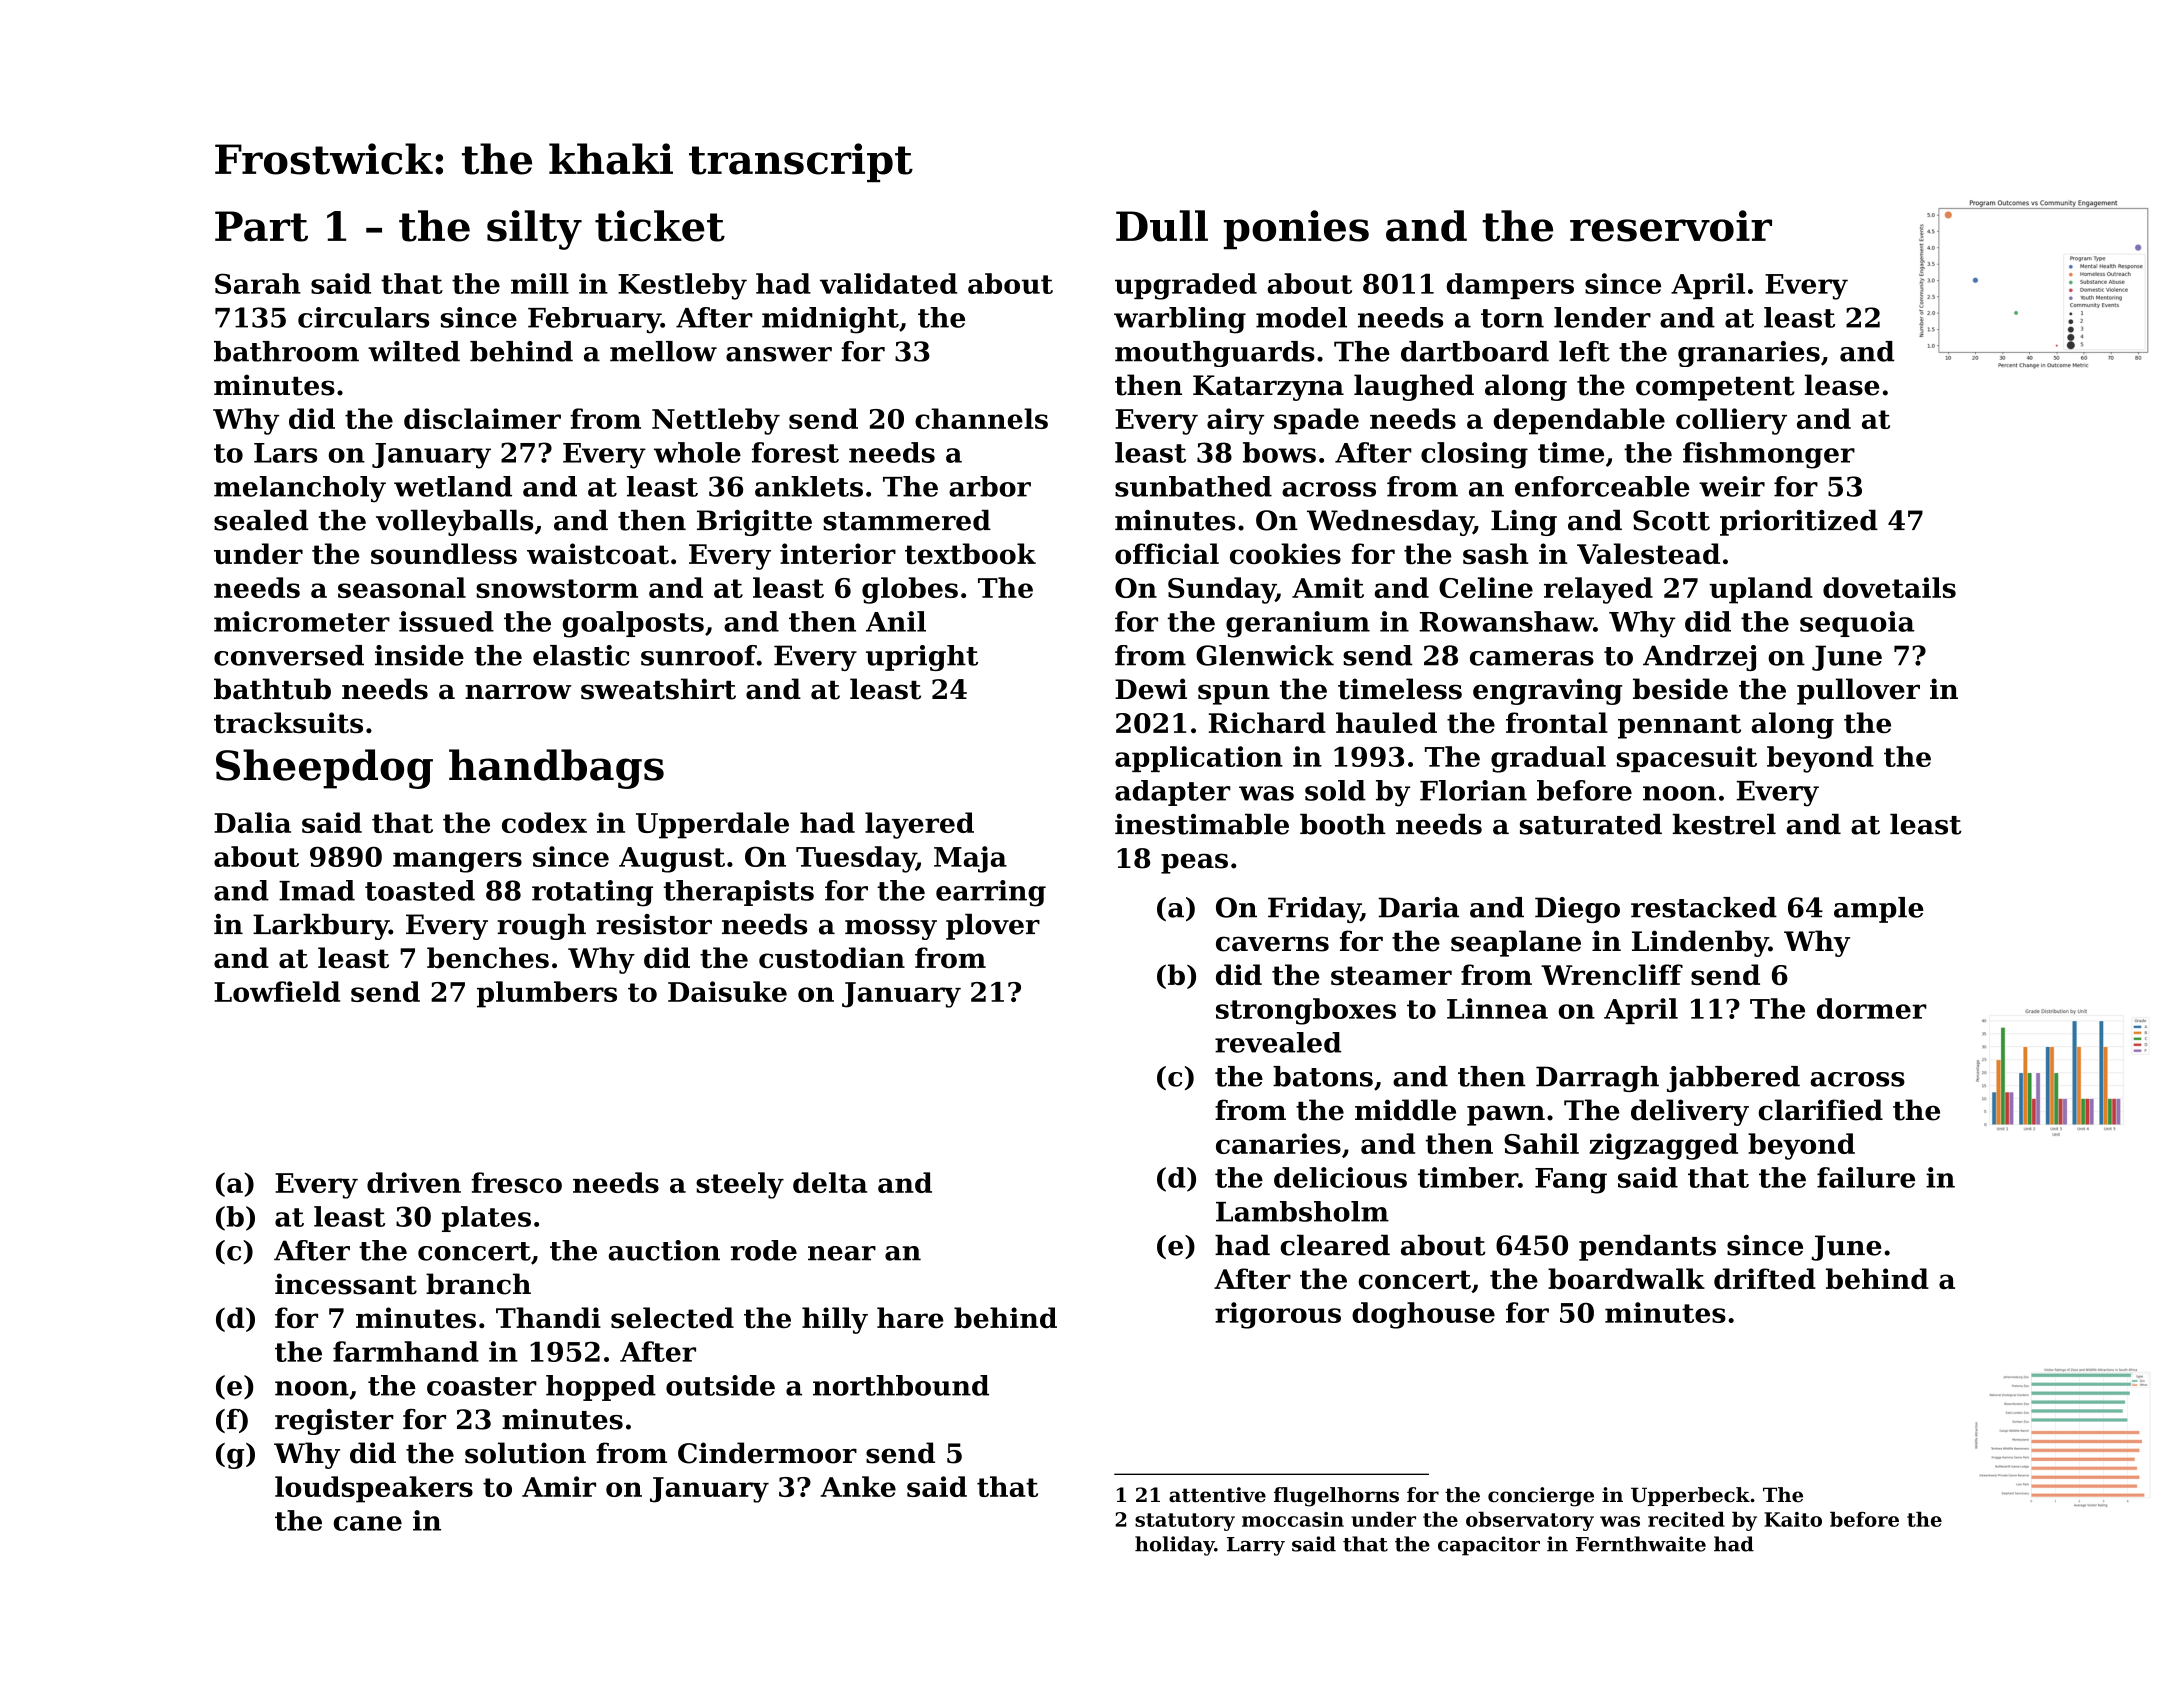  What do you see at coordinates (1199, 759) in the document?
I see `application` at bounding box center [1199, 759].
